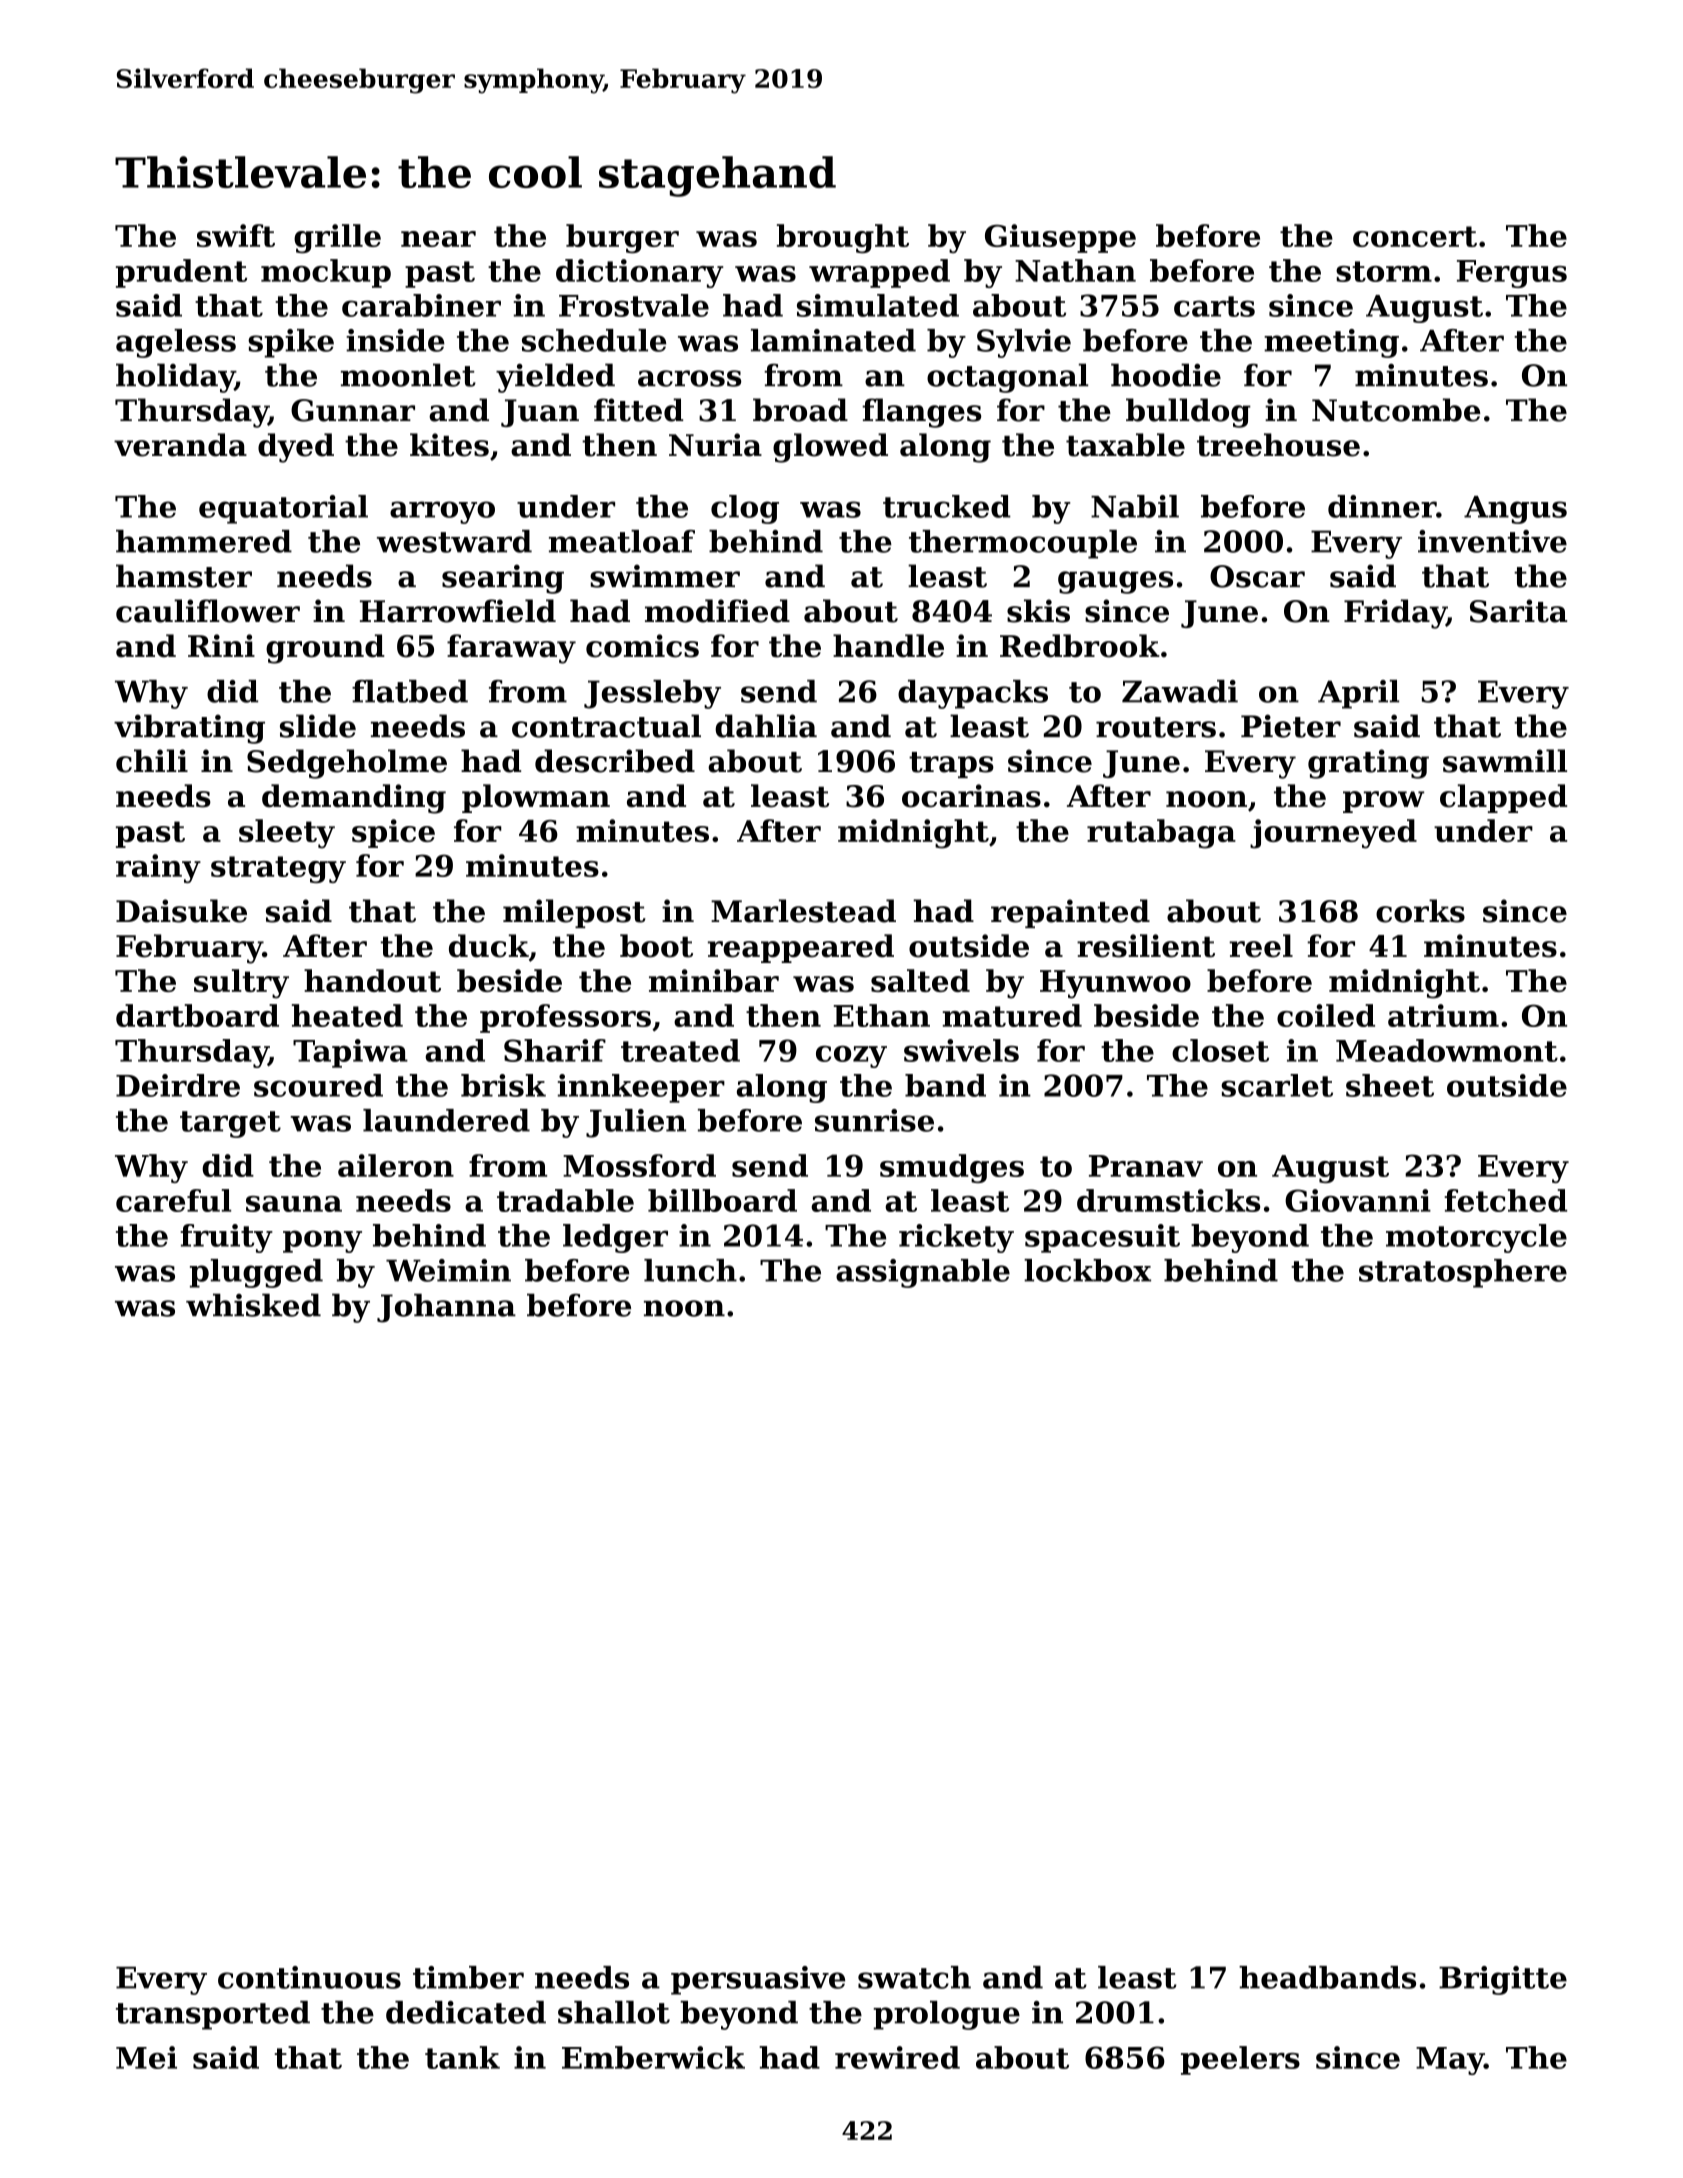 This screenshot has height=2178, width=1683. I want to click on near, so click(438, 239).
